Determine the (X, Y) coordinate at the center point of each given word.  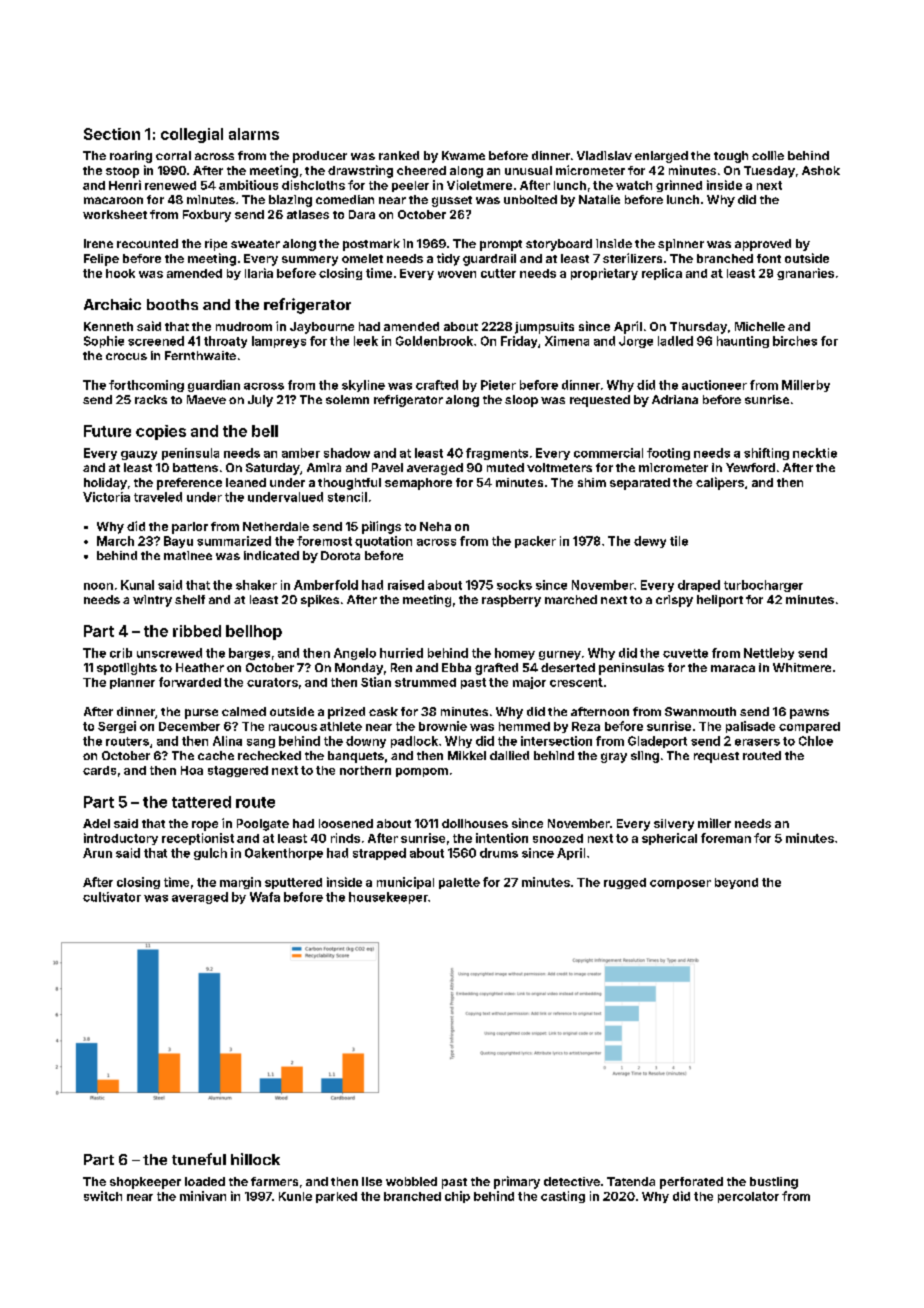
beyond (736, 883)
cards (99, 770)
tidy (448, 259)
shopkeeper (145, 1183)
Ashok (821, 170)
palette (459, 883)
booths (172, 304)
